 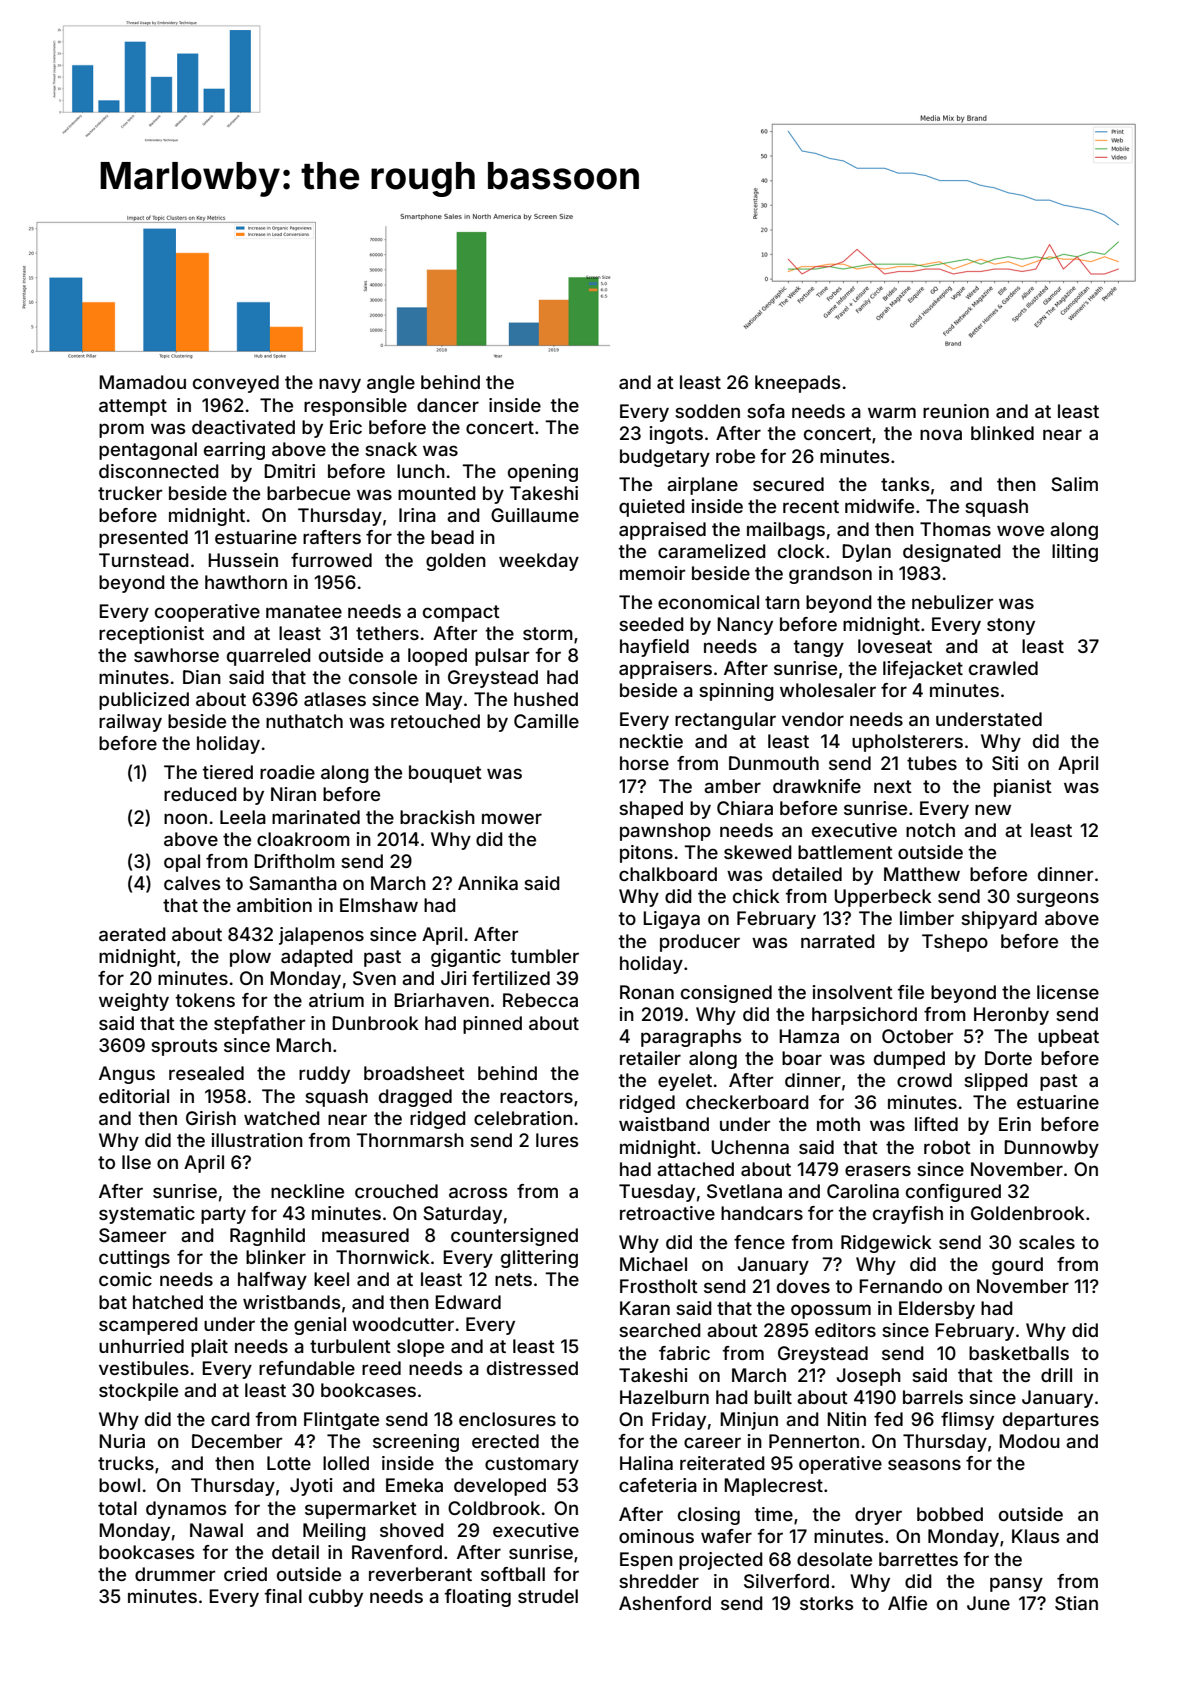 What do you see at coordinates (712, 1442) in the page?
I see `career` at bounding box center [712, 1442].
